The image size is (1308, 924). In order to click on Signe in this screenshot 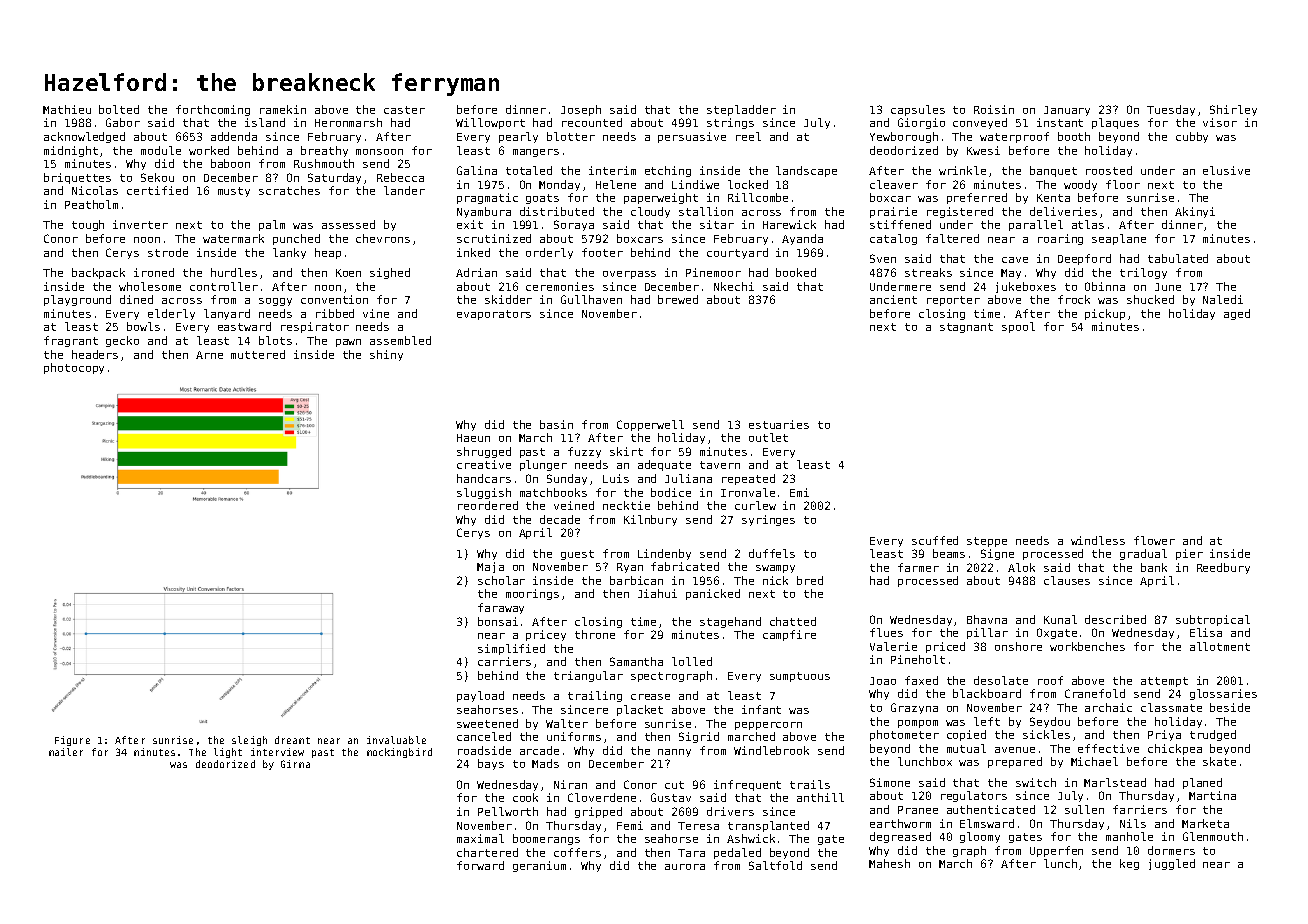, I will do `click(997, 554)`.
